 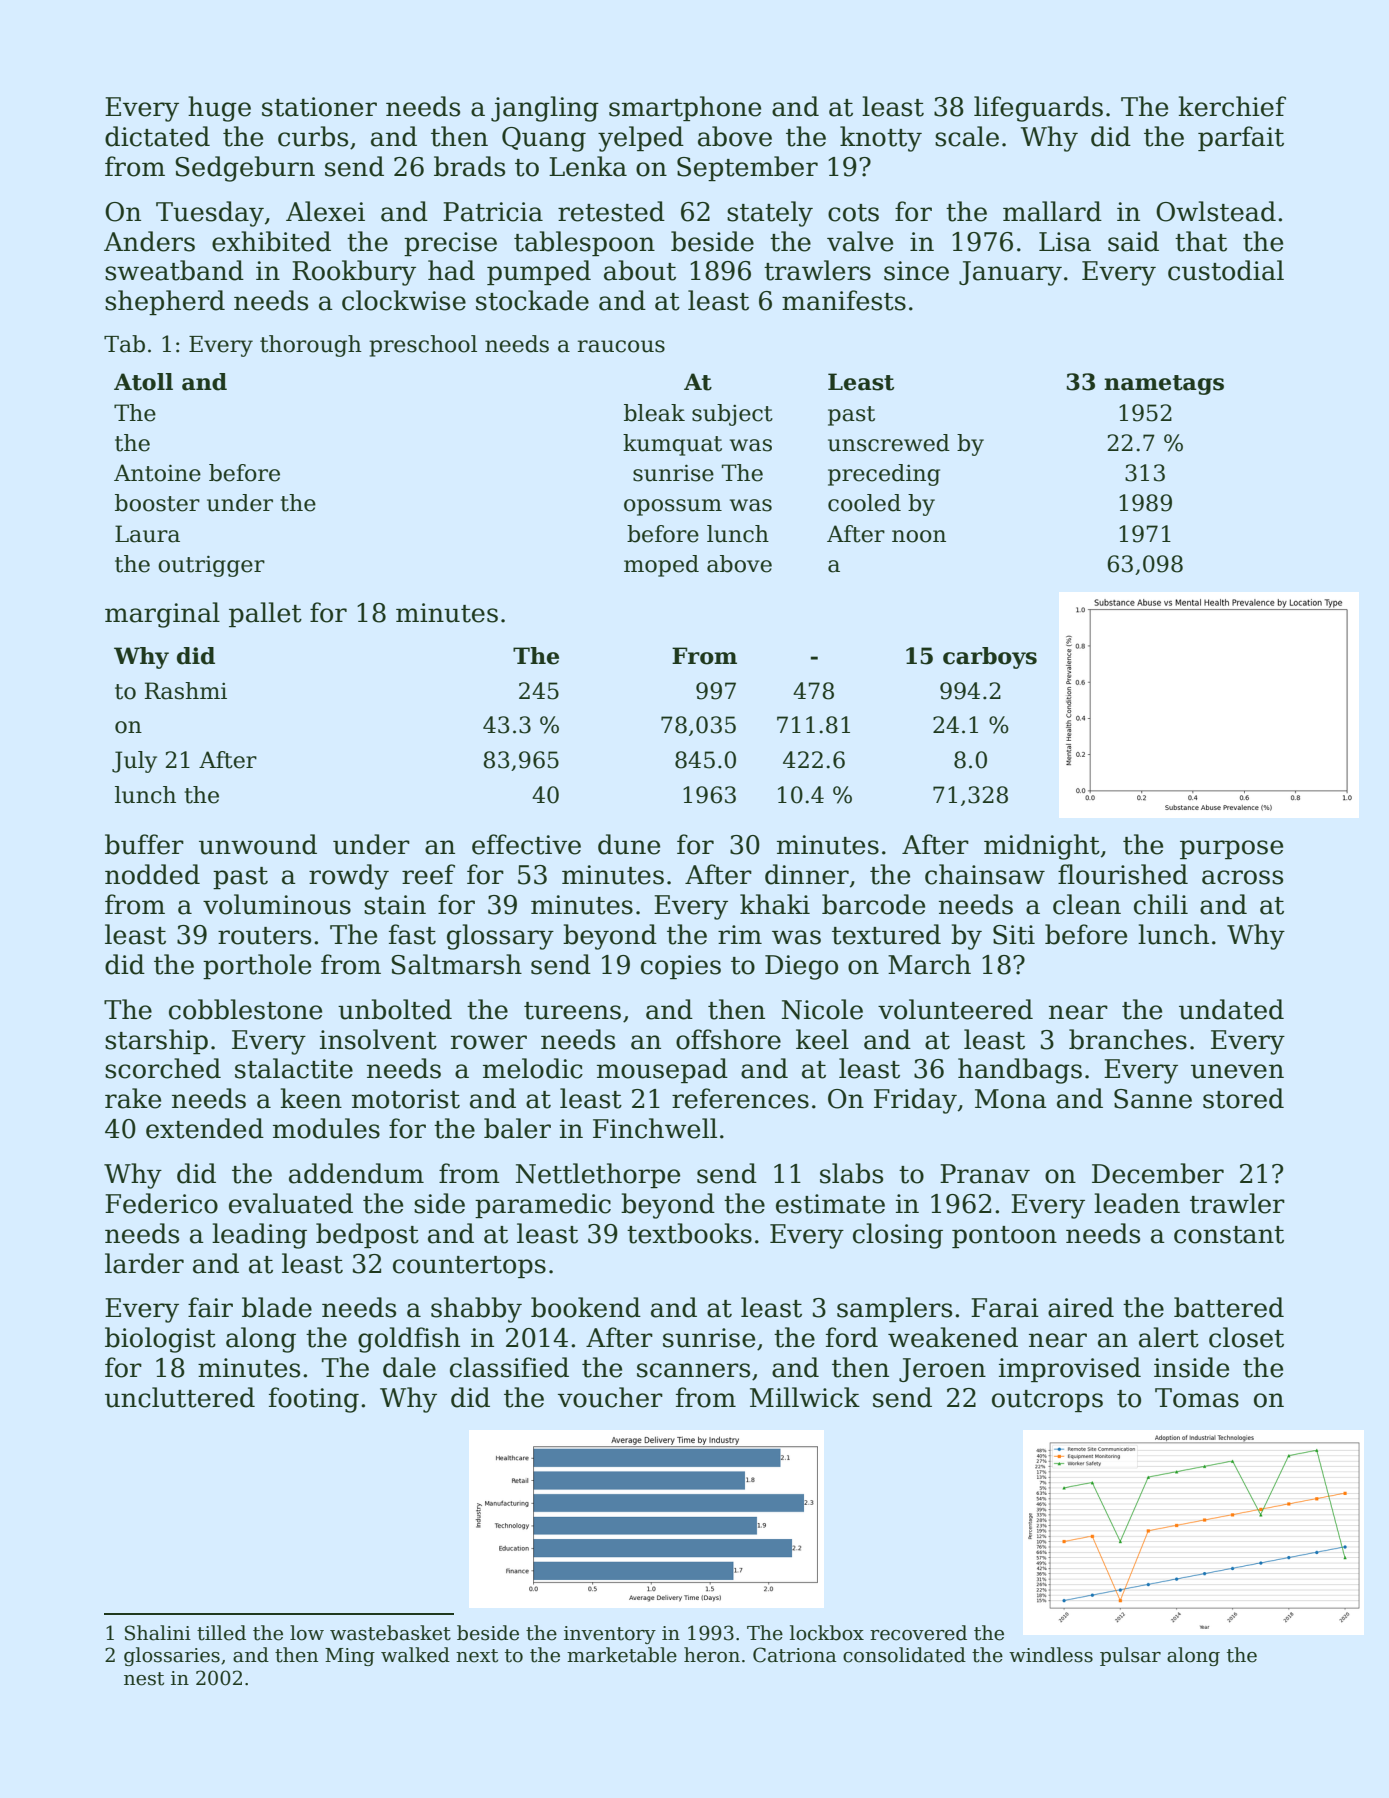 I want to click on kumquat, so click(x=672, y=445).
